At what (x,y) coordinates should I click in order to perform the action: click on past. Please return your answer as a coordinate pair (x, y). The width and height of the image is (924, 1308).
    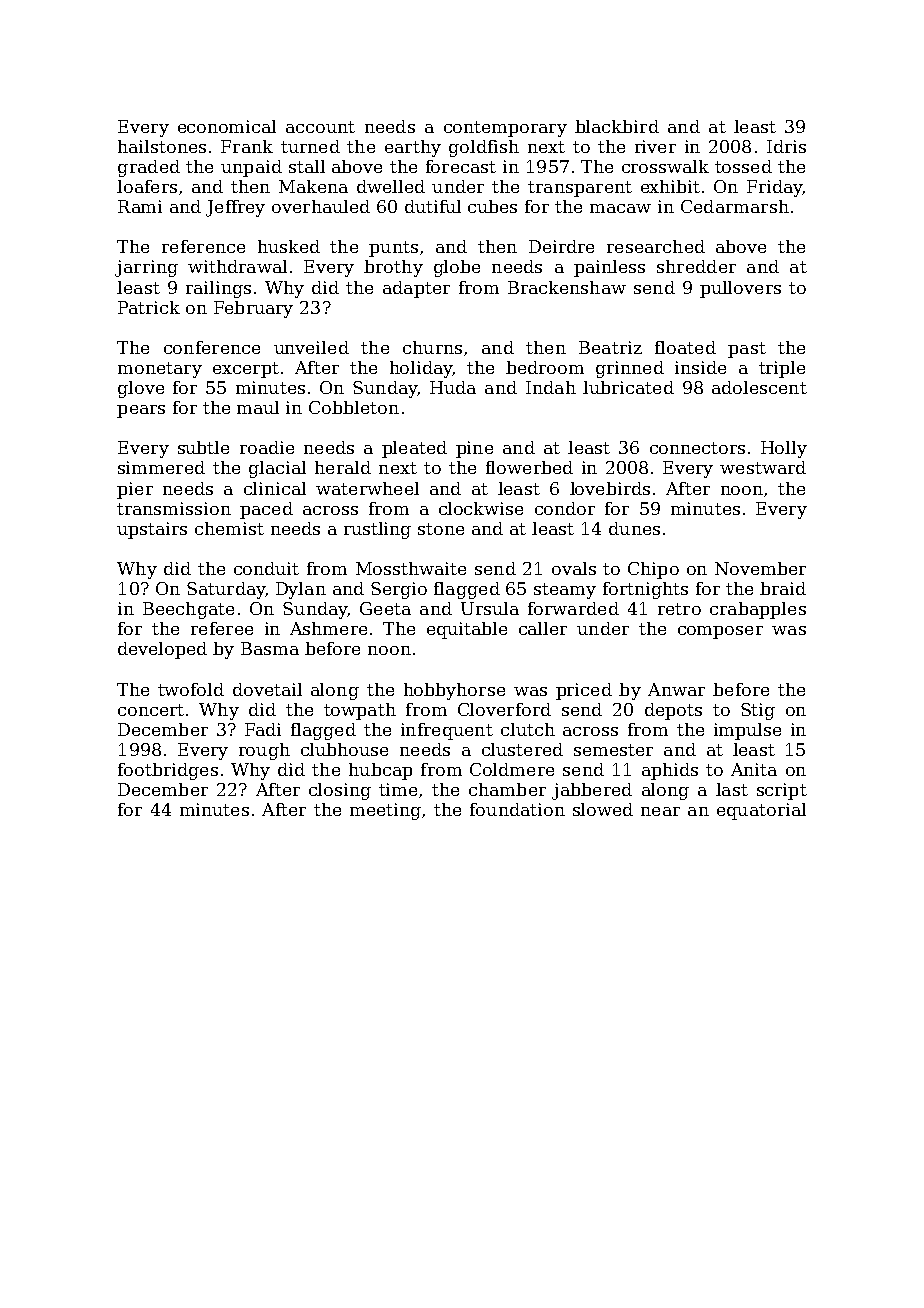
    Looking at the image, I should click on (747, 350).
